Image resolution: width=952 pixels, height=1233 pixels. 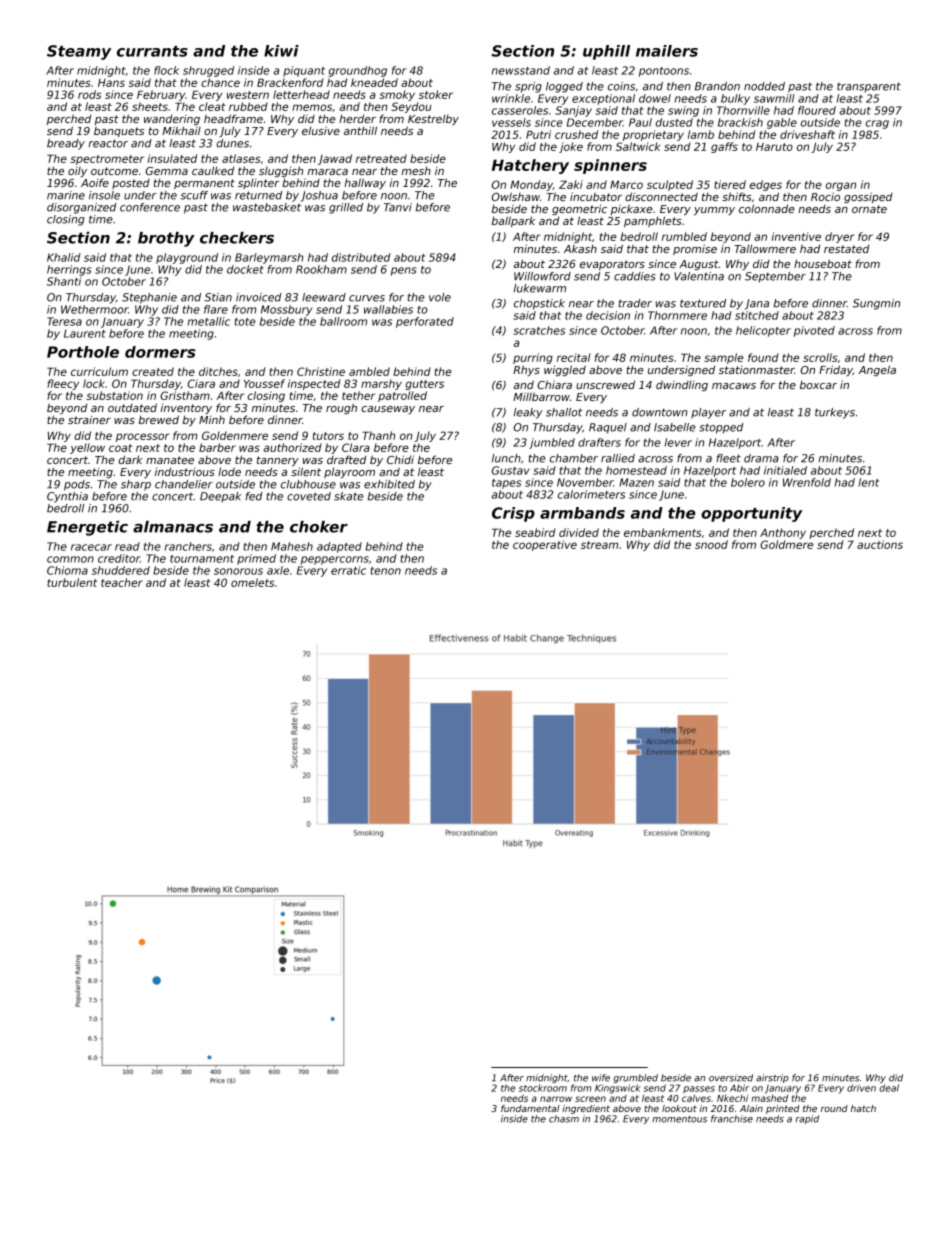 What do you see at coordinates (861, 1088) in the screenshot?
I see `driven` at bounding box center [861, 1088].
